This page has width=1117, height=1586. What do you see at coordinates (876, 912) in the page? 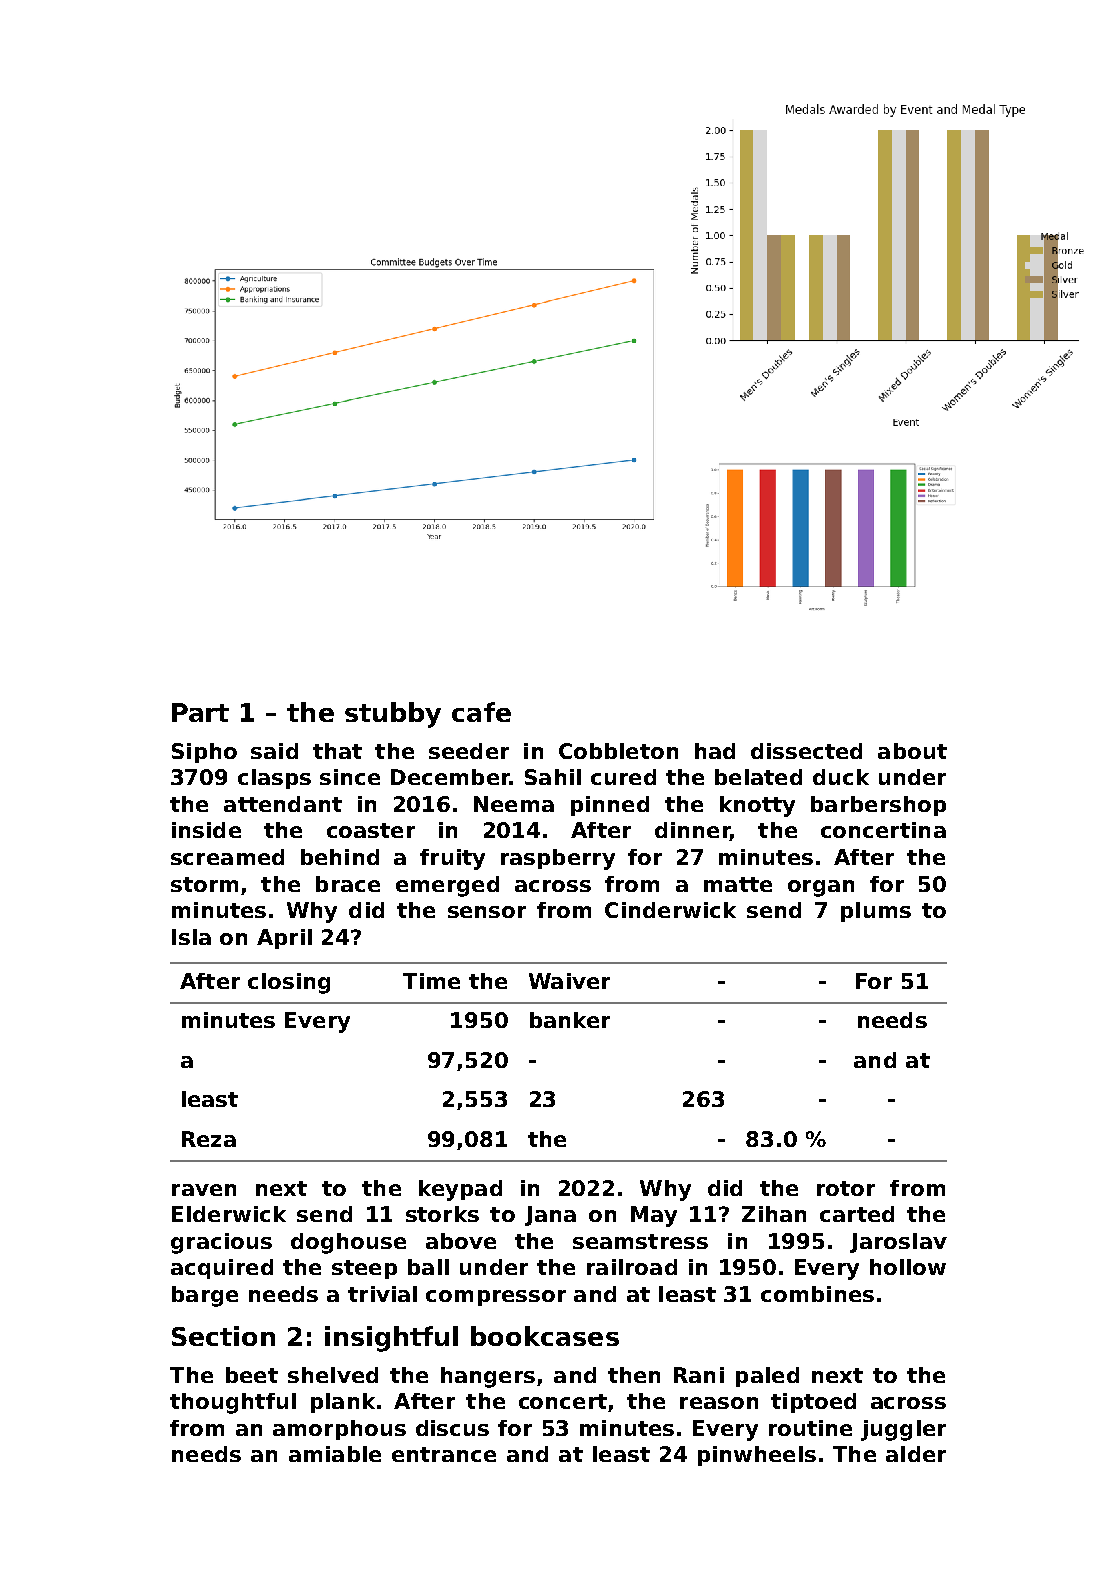
I see `plums` at bounding box center [876, 912].
